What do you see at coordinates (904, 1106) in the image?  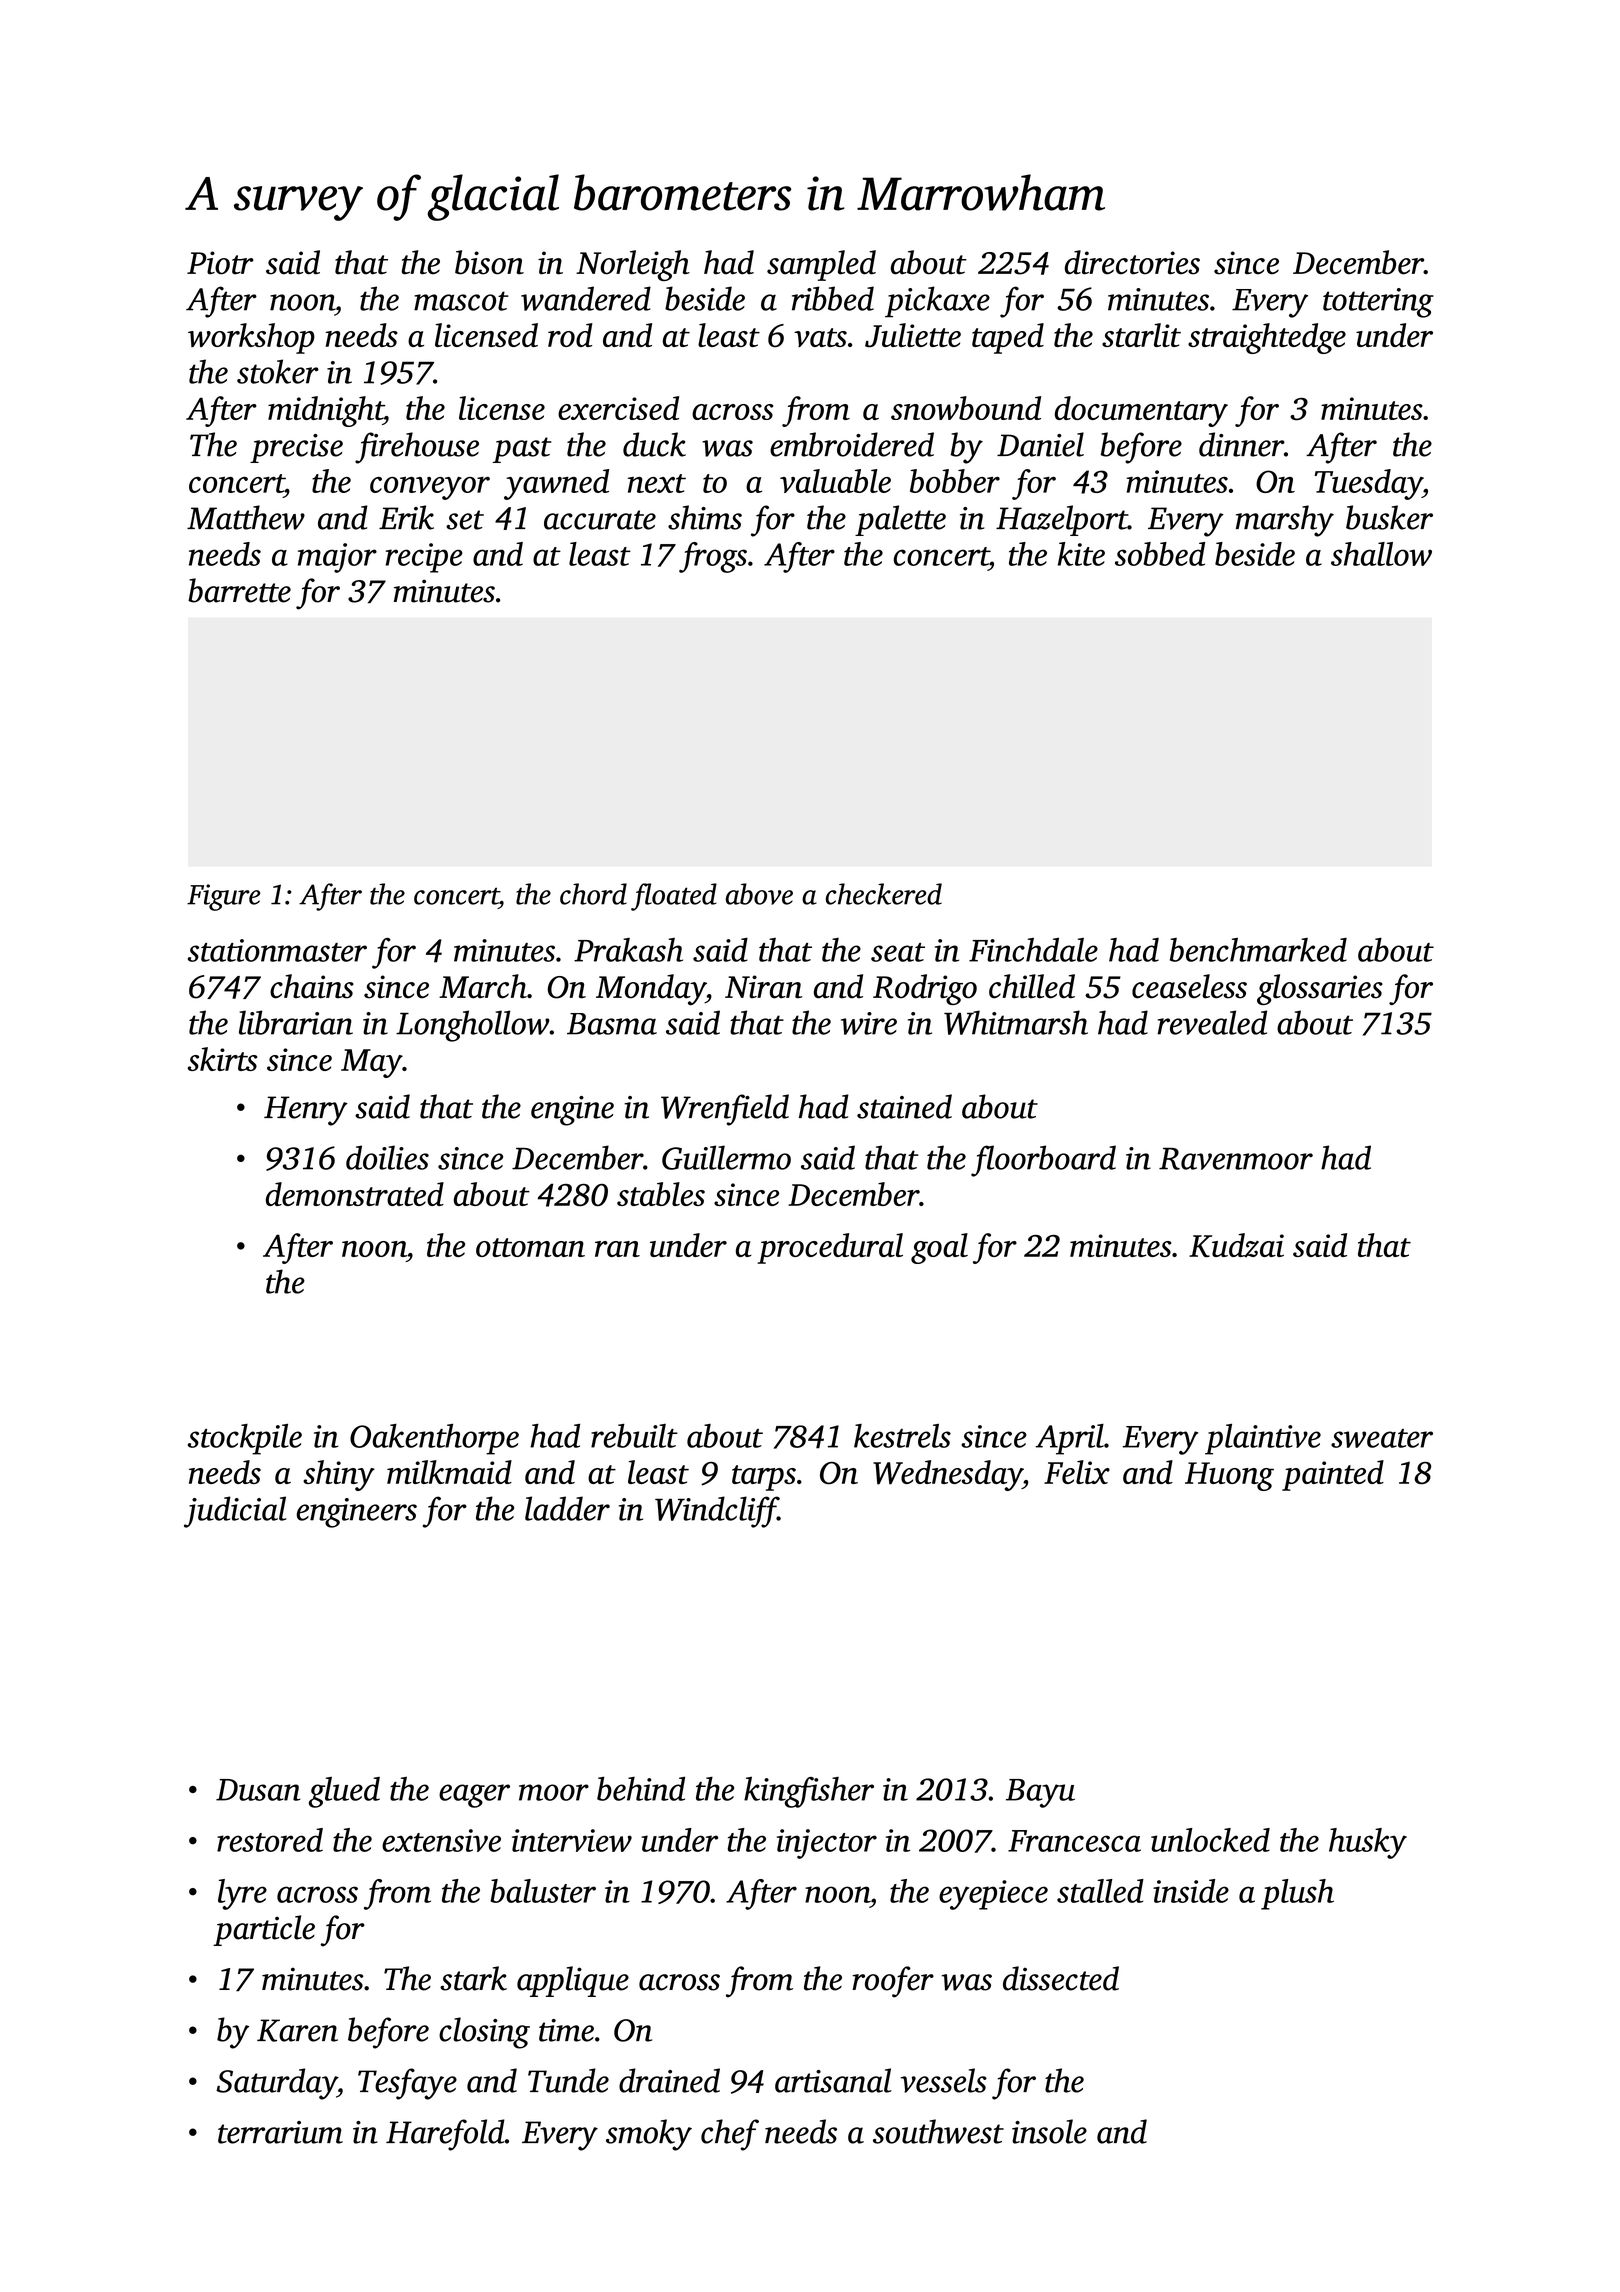 I see `stained` at bounding box center [904, 1106].
